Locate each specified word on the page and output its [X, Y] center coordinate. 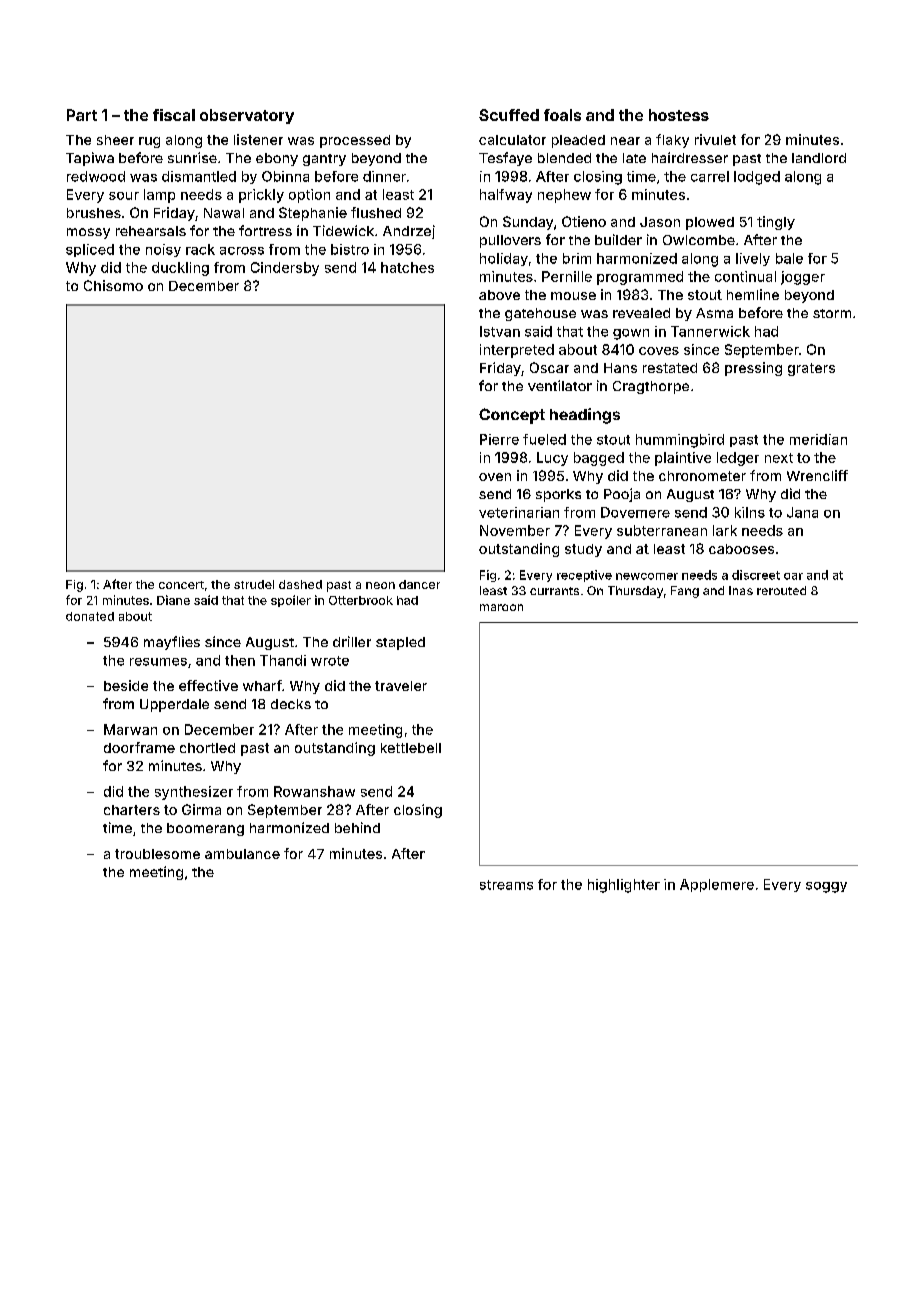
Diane [173, 600]
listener [258, 139]
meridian [818, 439]
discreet [756, 575]
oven [495, 477]
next [779, 458]
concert [181, 585]
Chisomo [113, 285]
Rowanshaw [314, 791]
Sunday [528, 223]
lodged [757, 178]
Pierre [499, 439]
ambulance [242, 854]
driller [352, 641]
